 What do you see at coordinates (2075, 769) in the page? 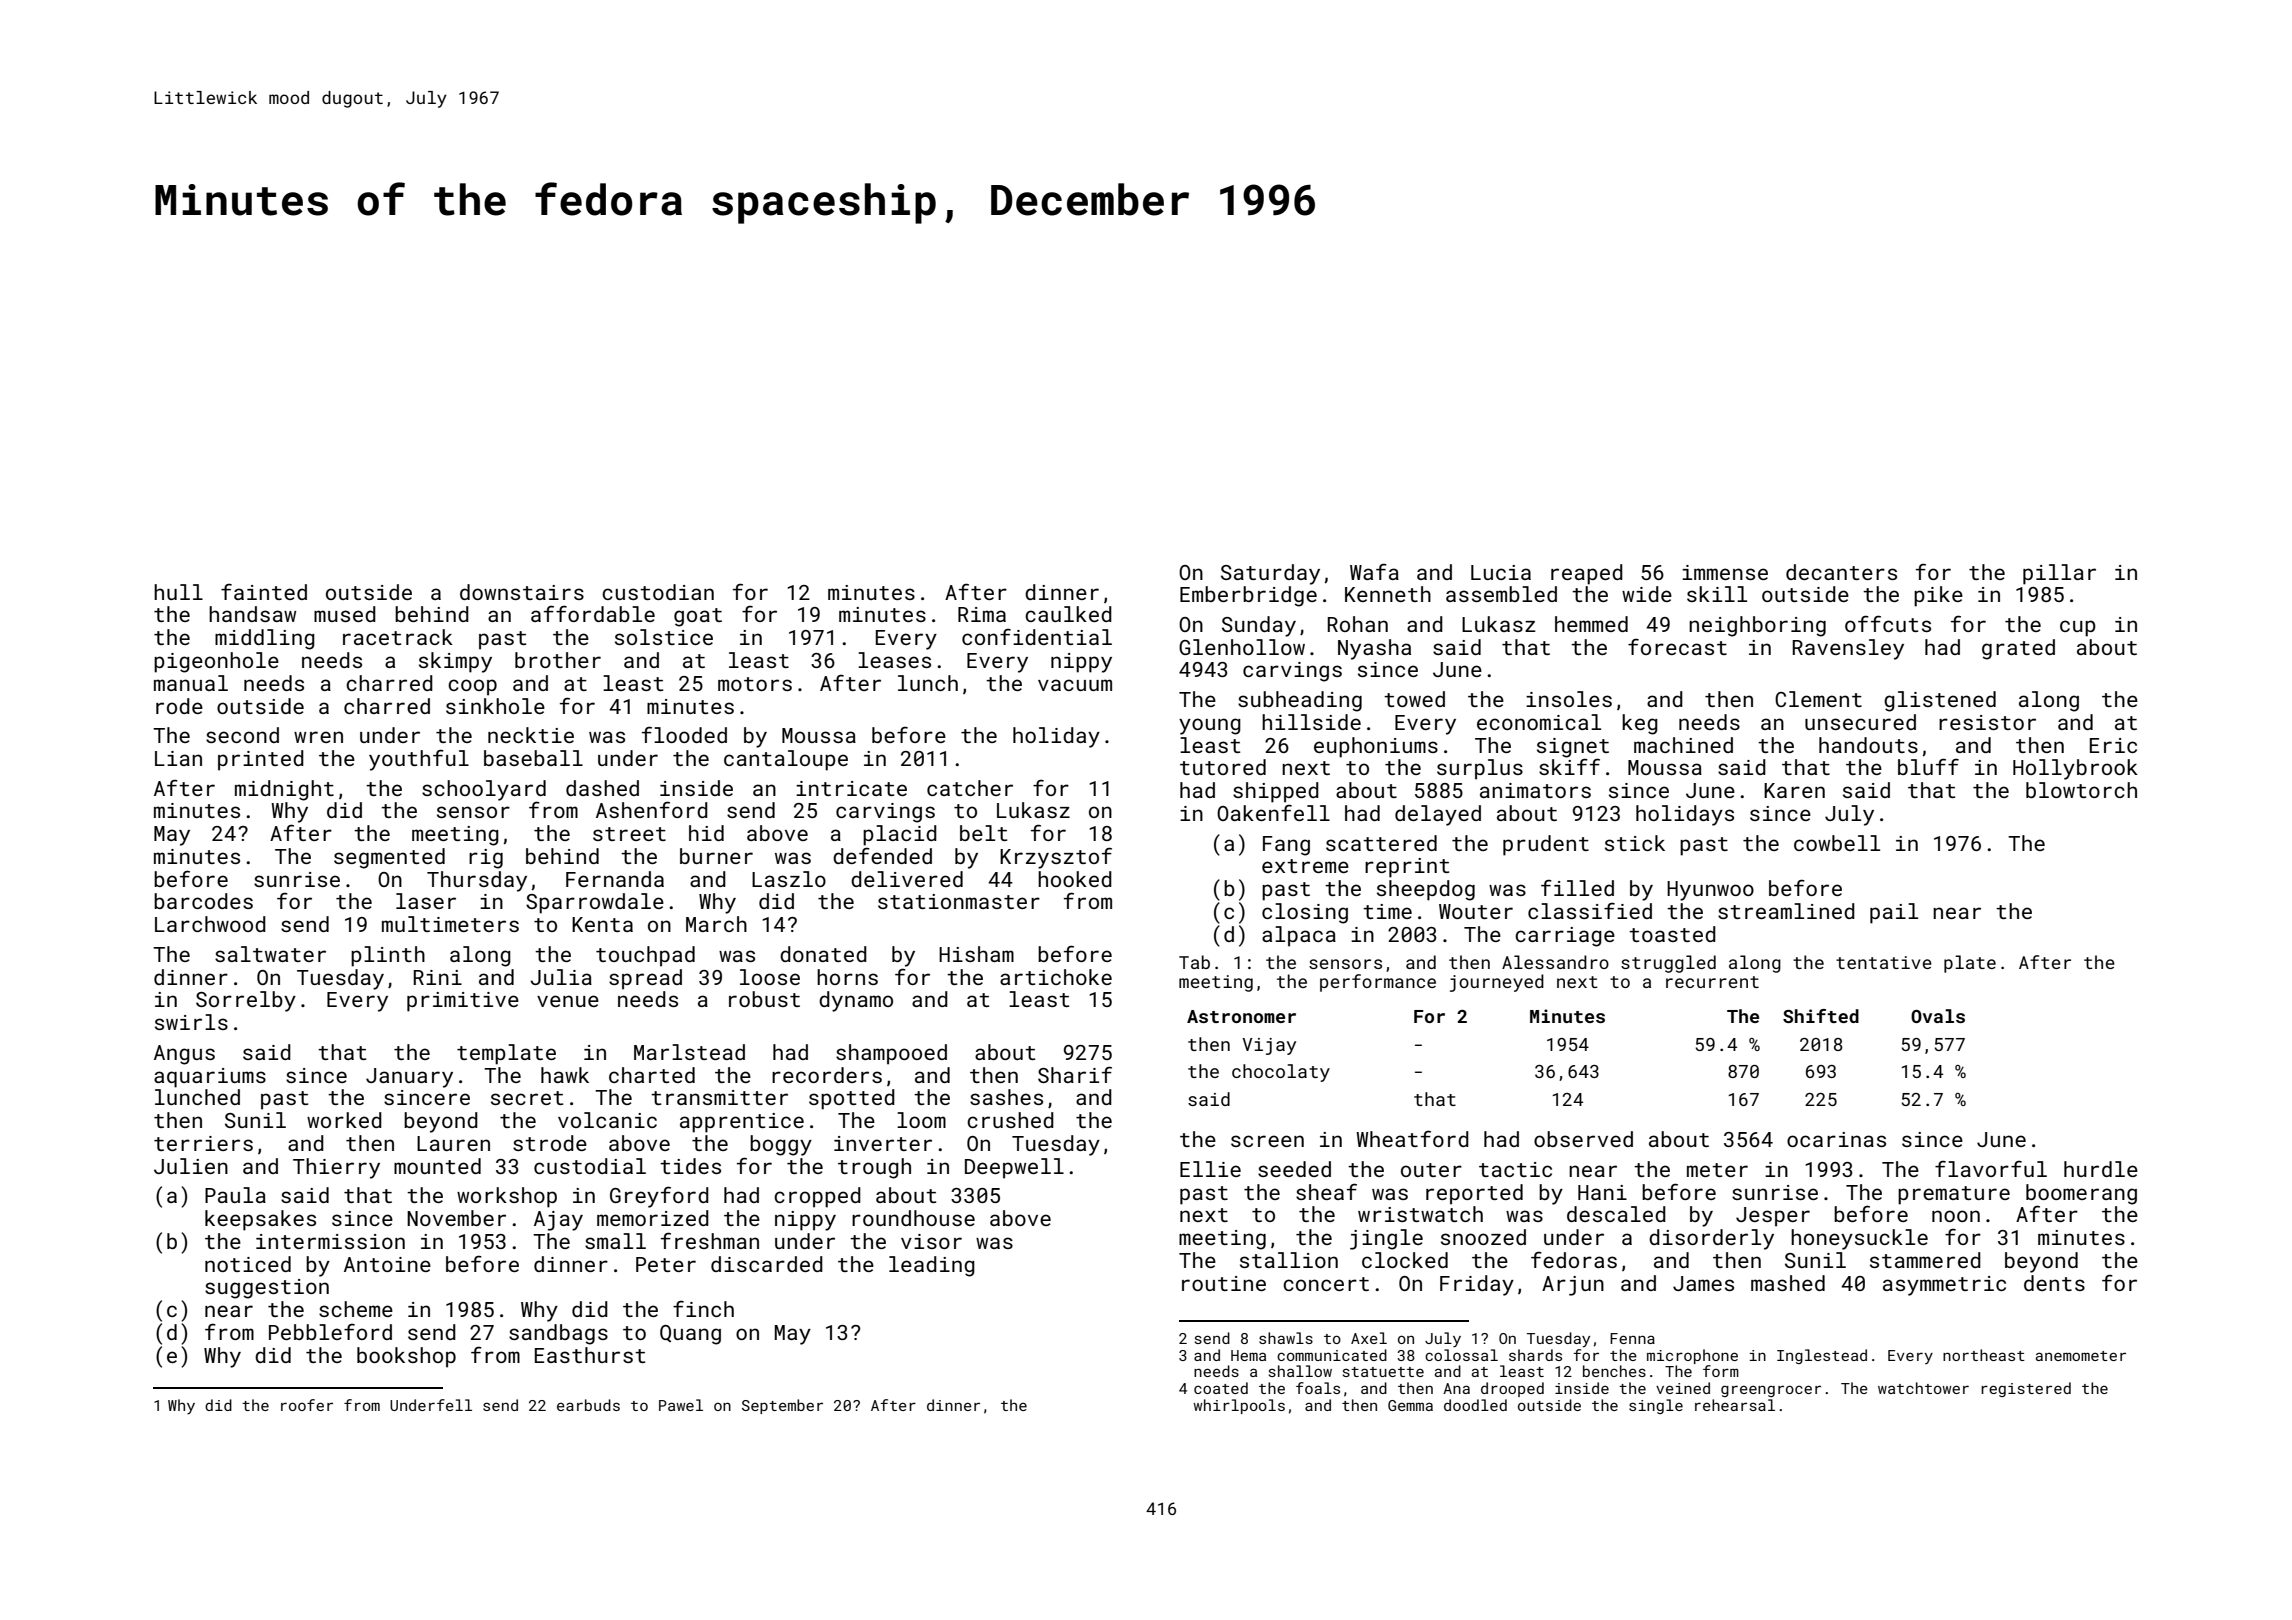
I see `Hollybrook` at bounding box center [2075, 769].
